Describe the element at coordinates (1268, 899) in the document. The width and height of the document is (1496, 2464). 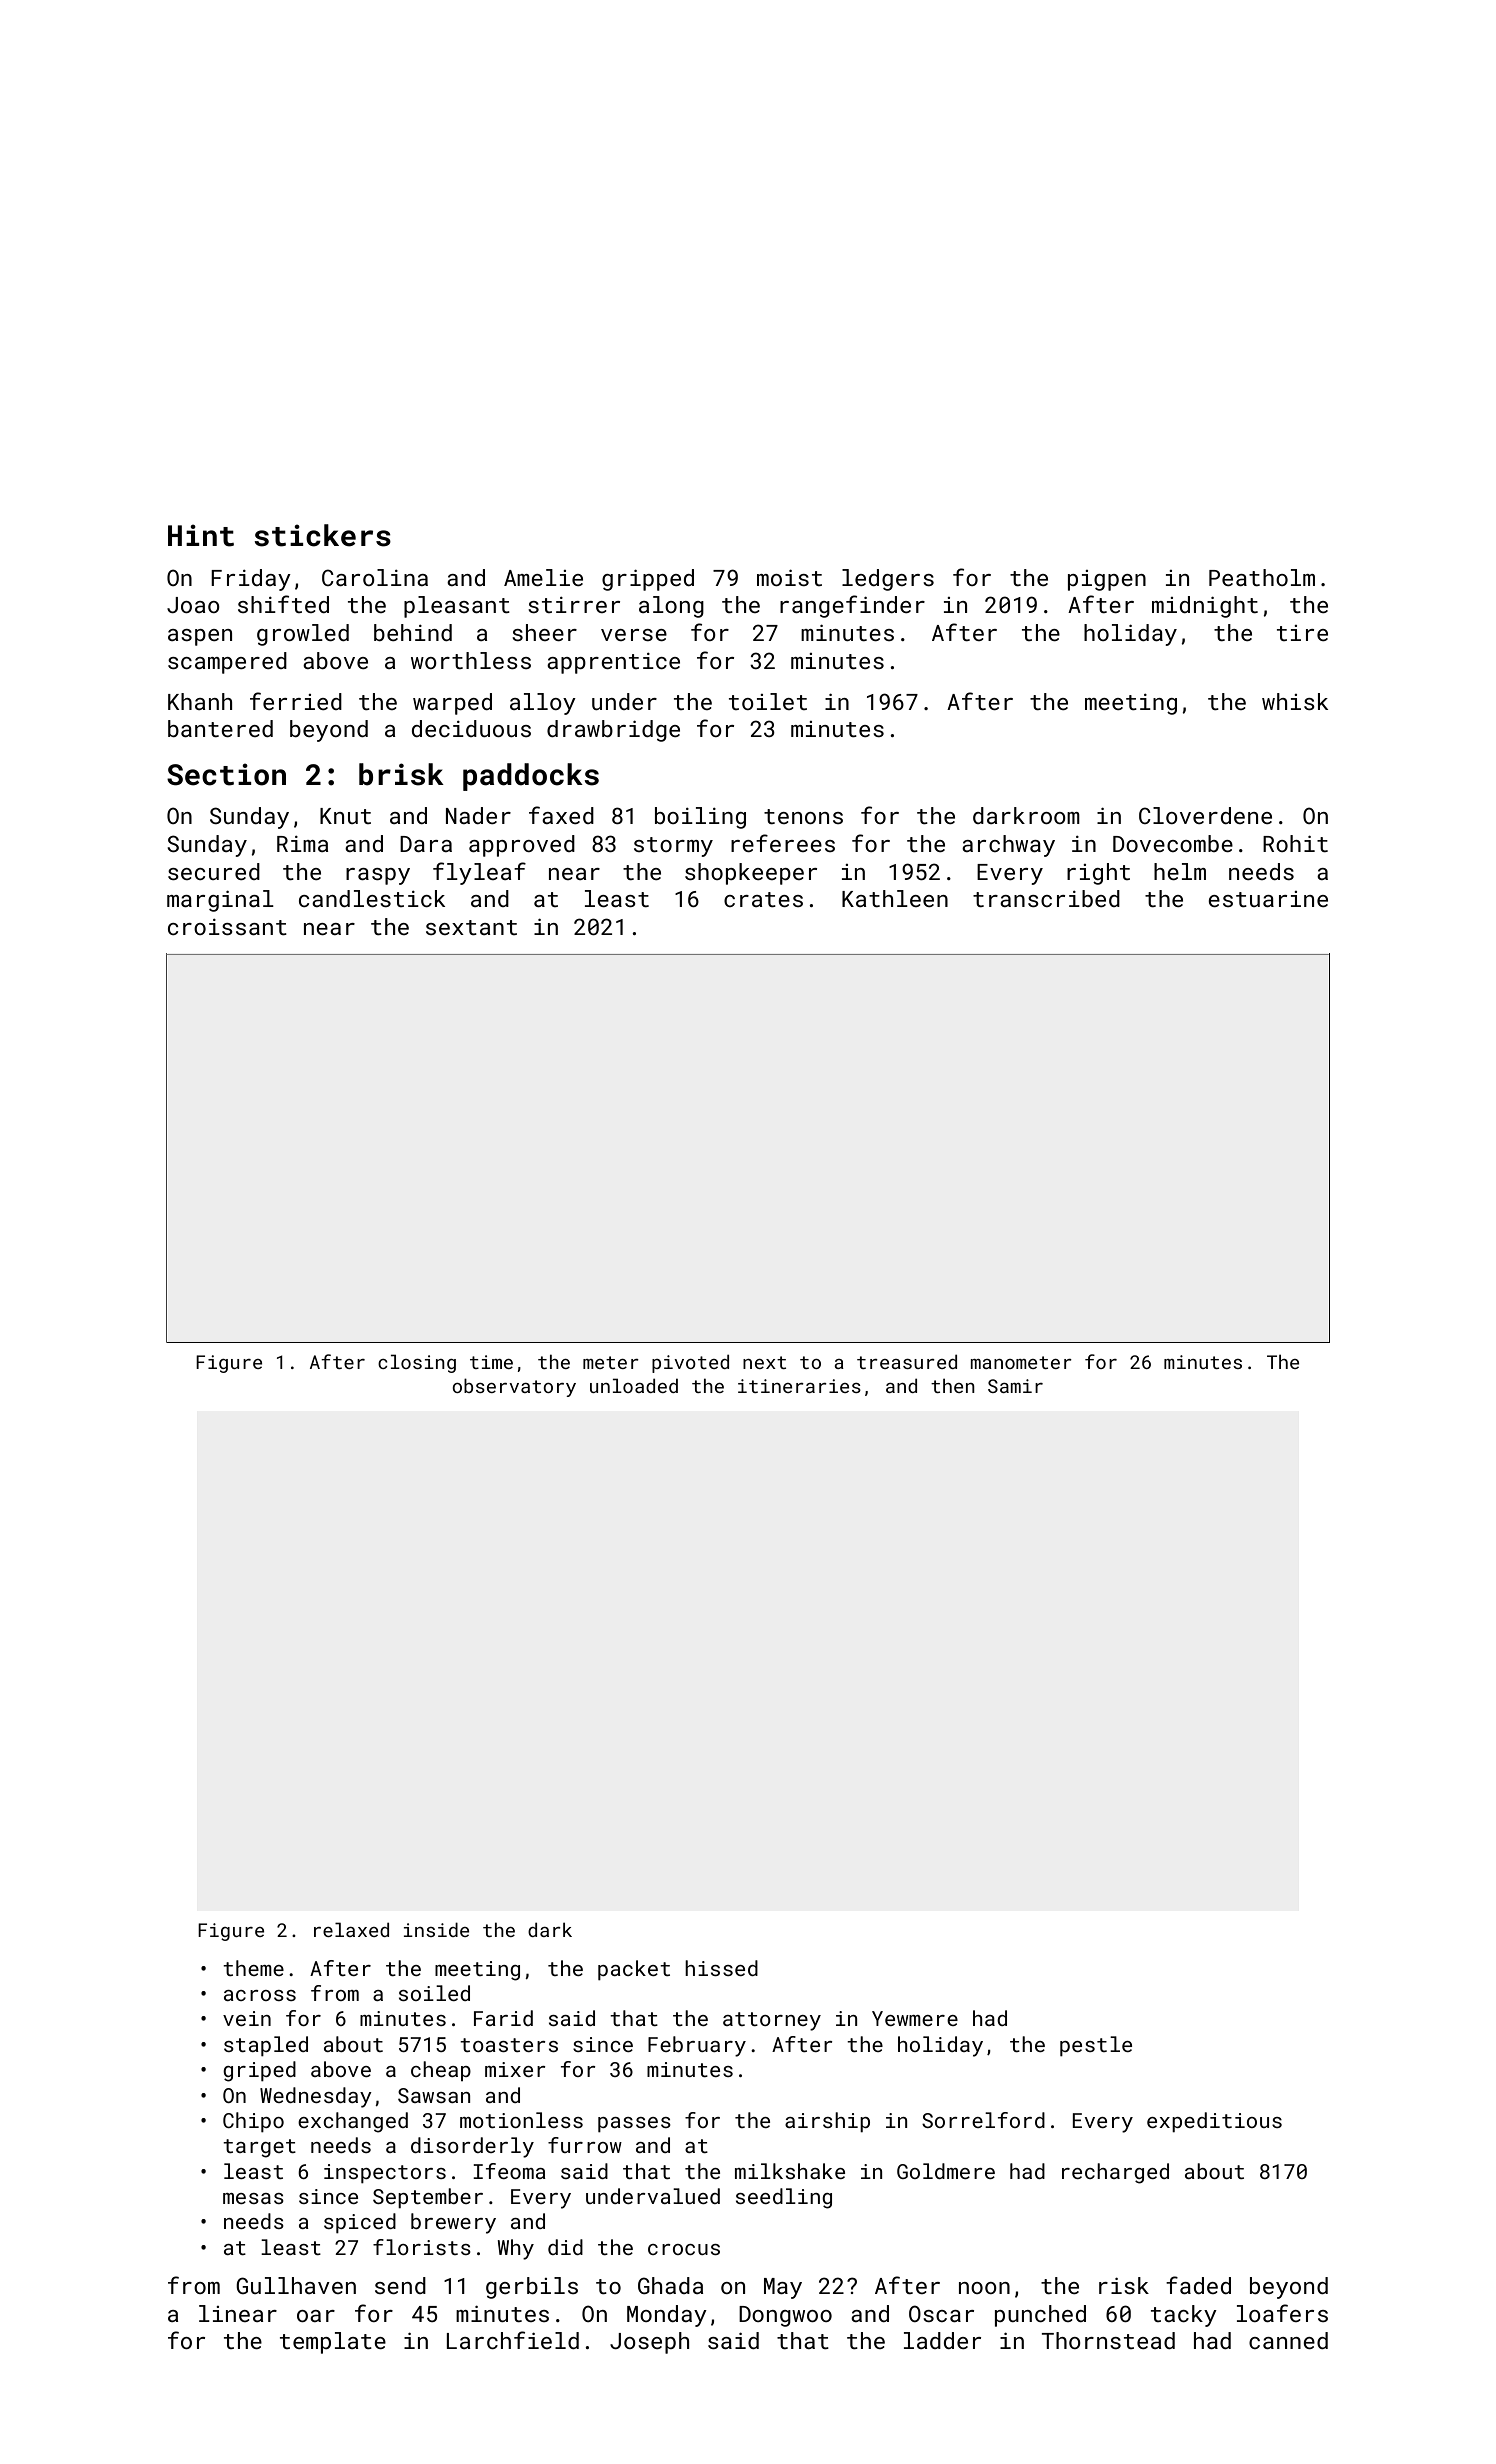
I see `estuarine` at that location.
